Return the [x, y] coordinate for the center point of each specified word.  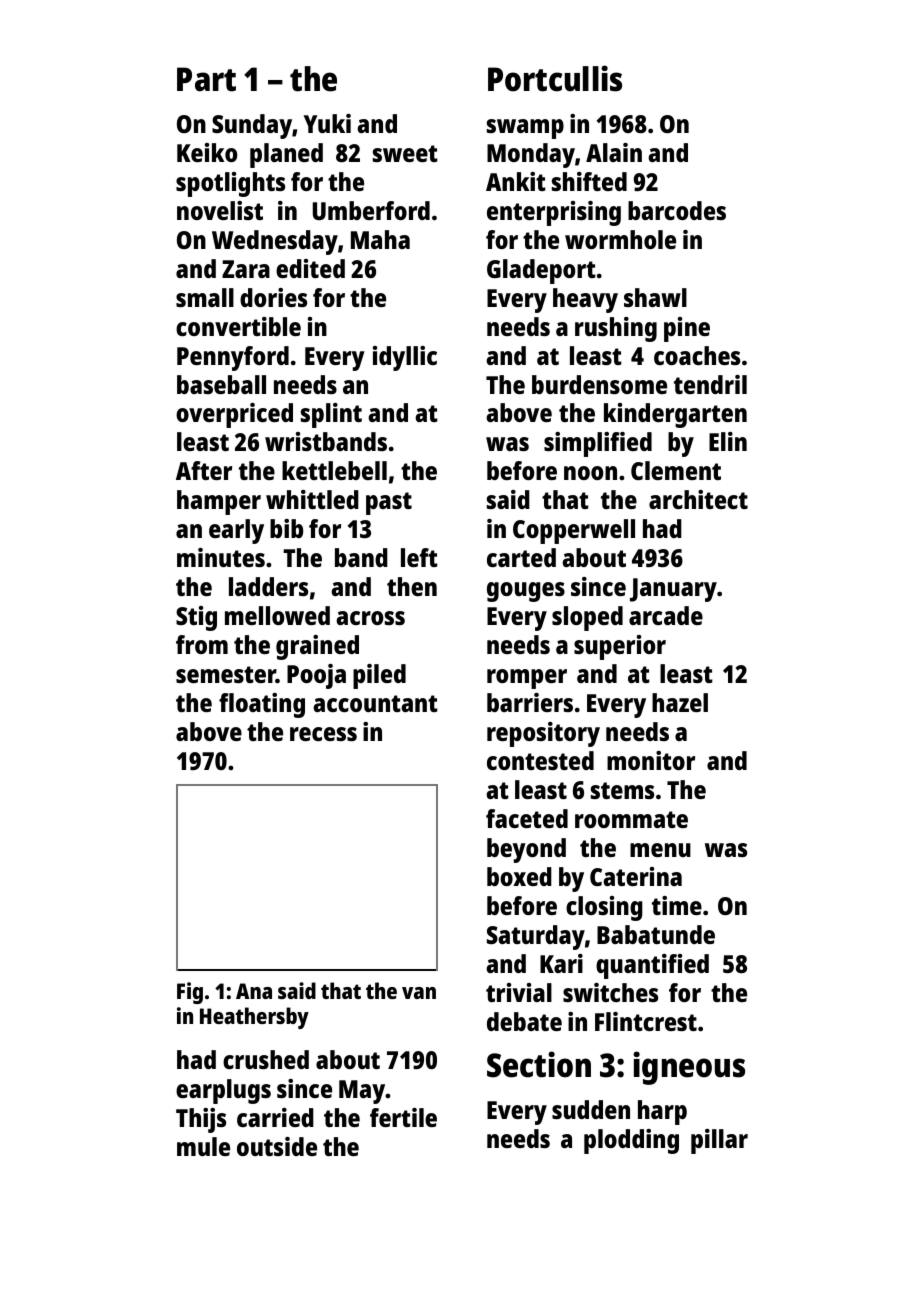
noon [590, 473]
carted [521, 557]
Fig [190, 993]
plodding [631, 1141]
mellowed [277, 615]
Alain [614, 152]
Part [206, 79]
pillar [719, 1141]
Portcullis [555, 78]
